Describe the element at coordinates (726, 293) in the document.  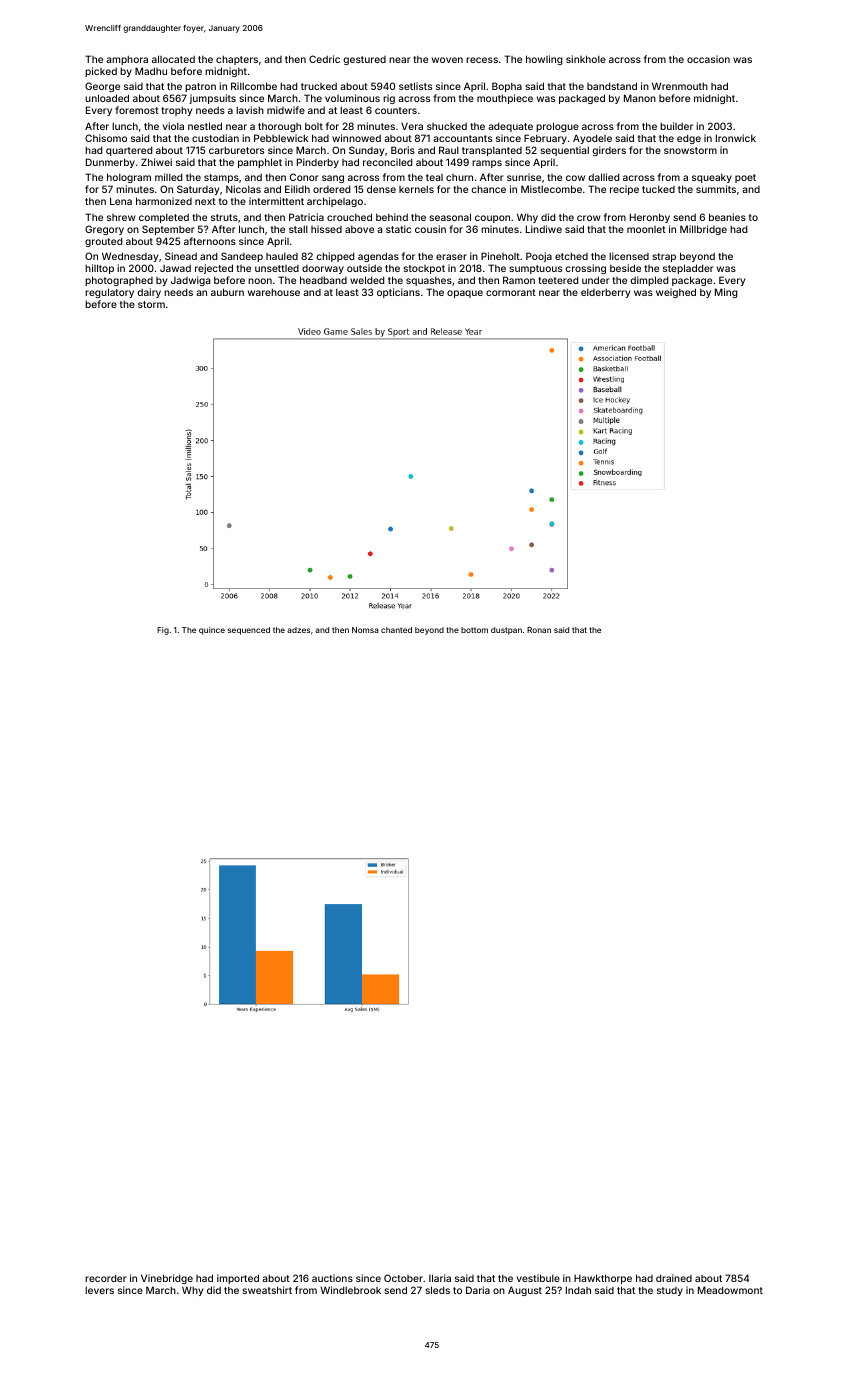
I see `Ming` at that location.
